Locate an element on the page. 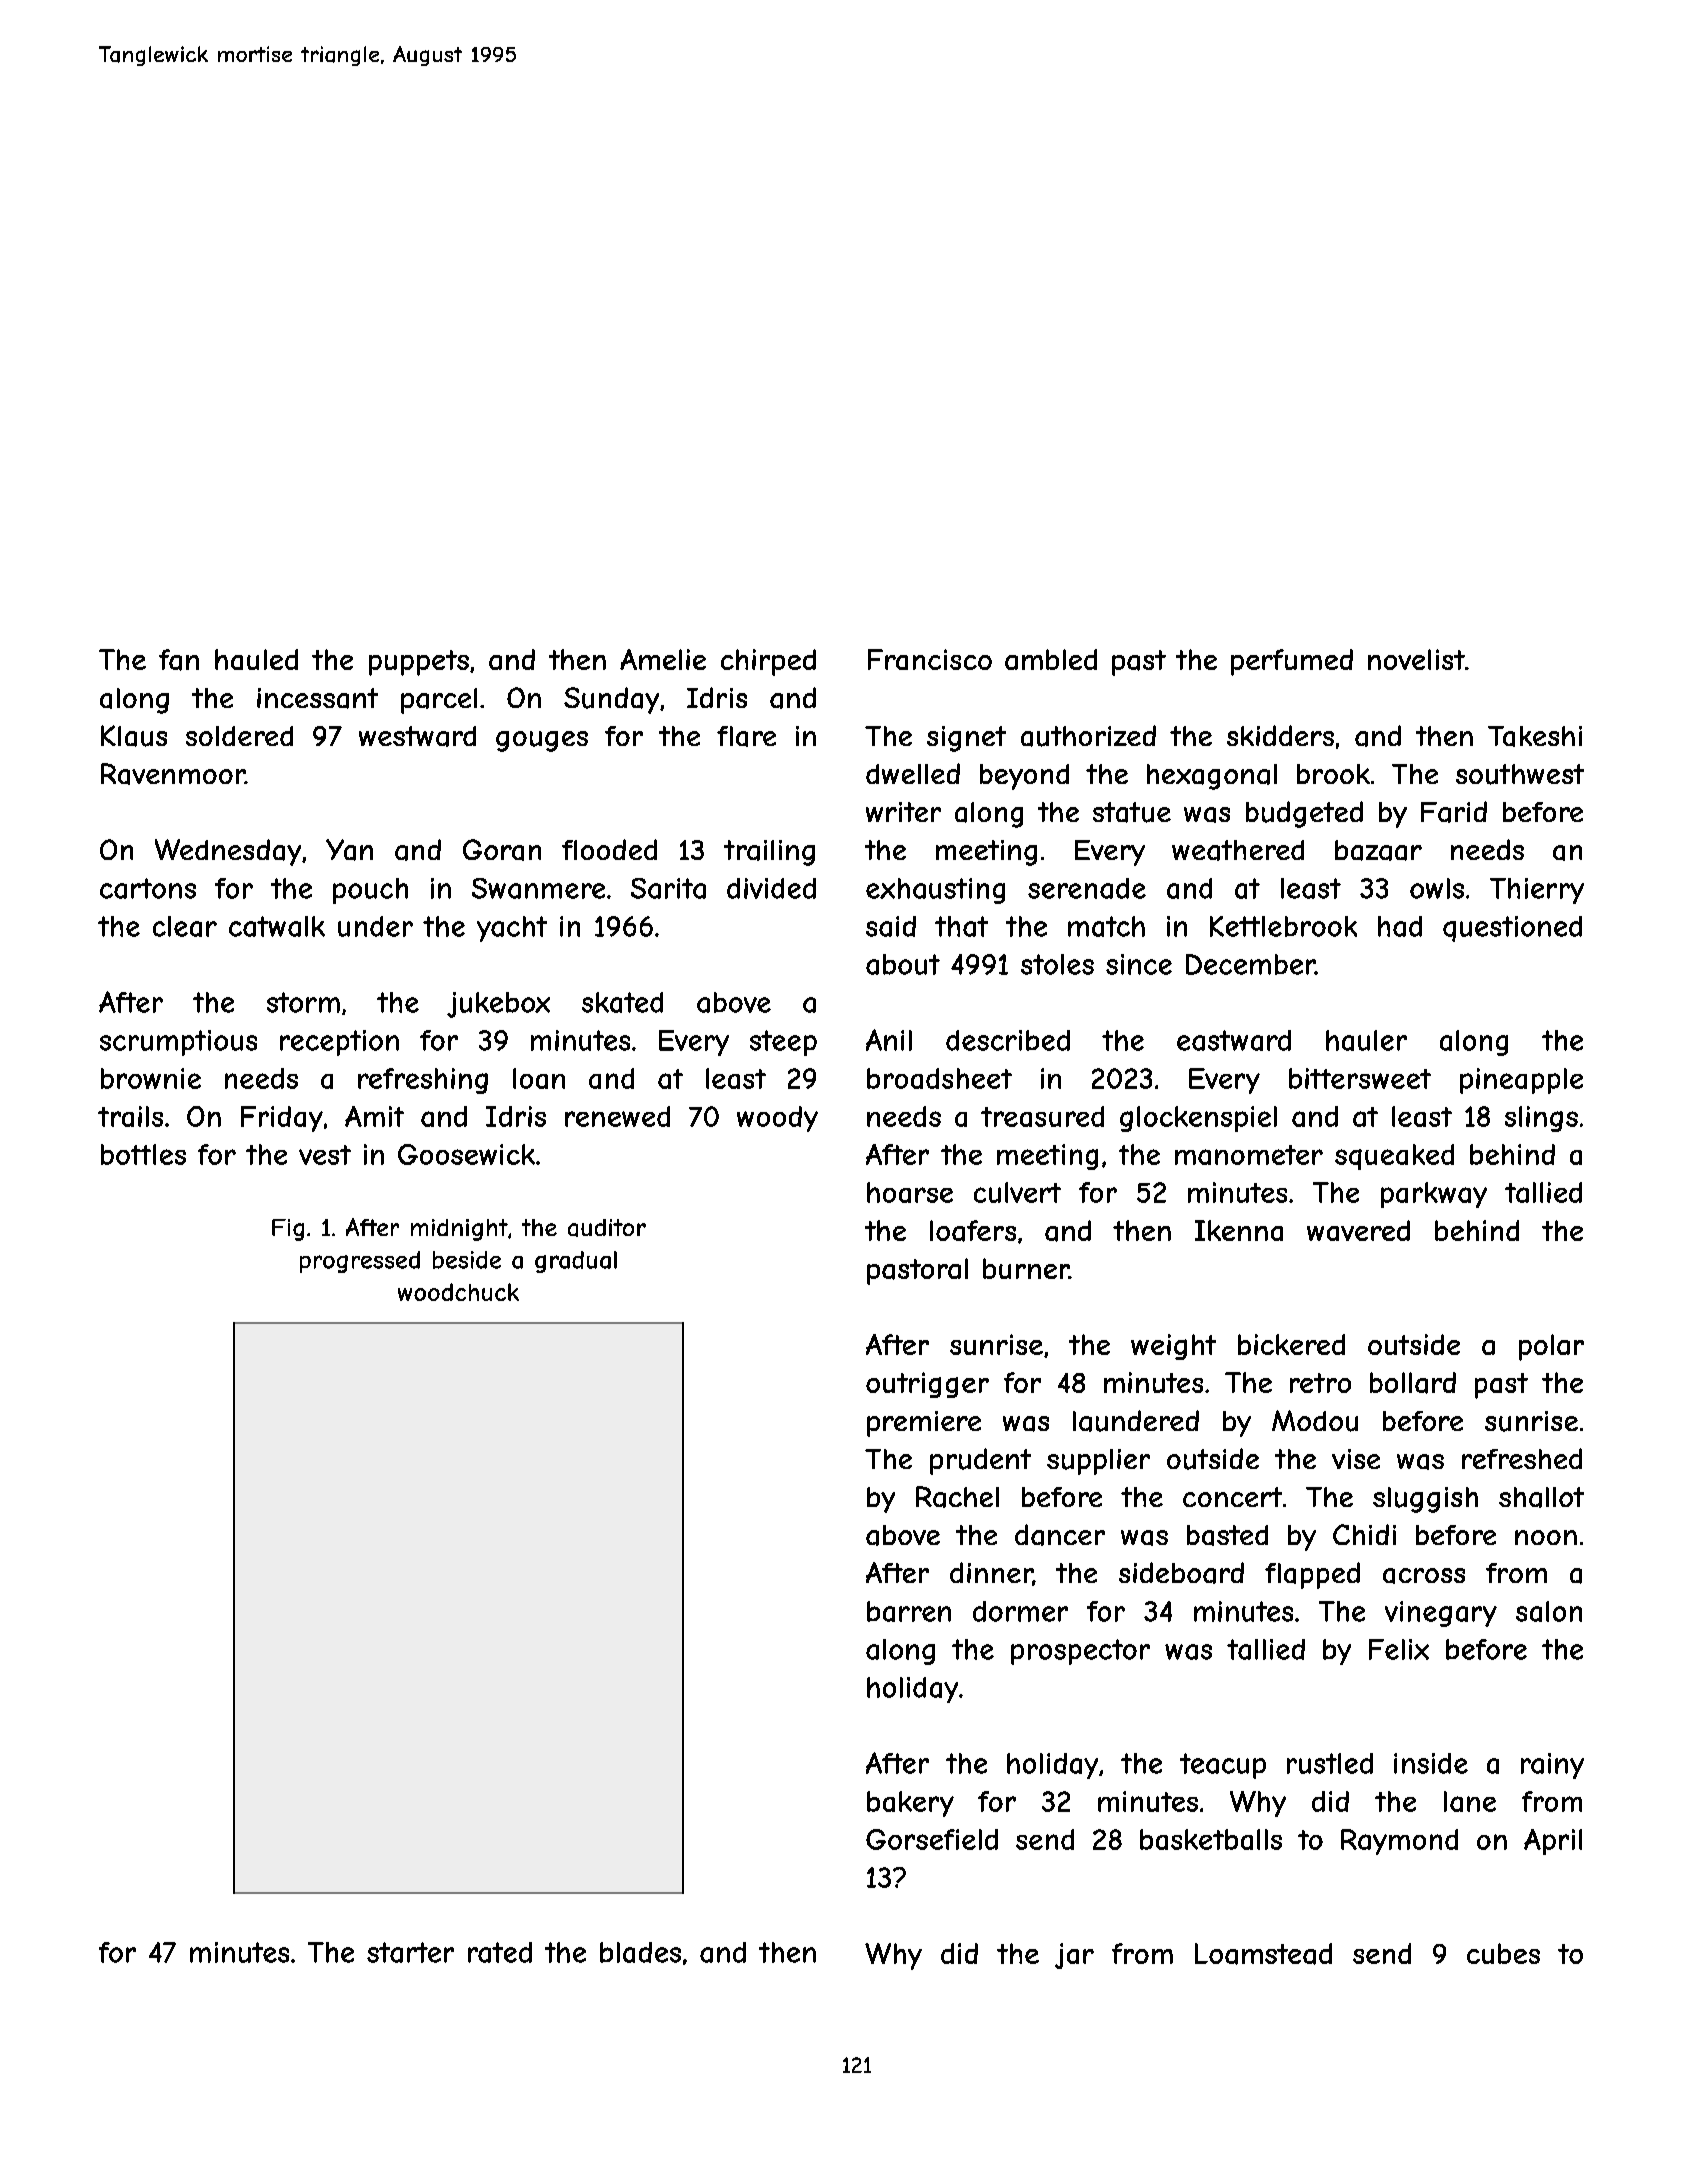  Ravenmoor is located at coordinates (173, 774).
